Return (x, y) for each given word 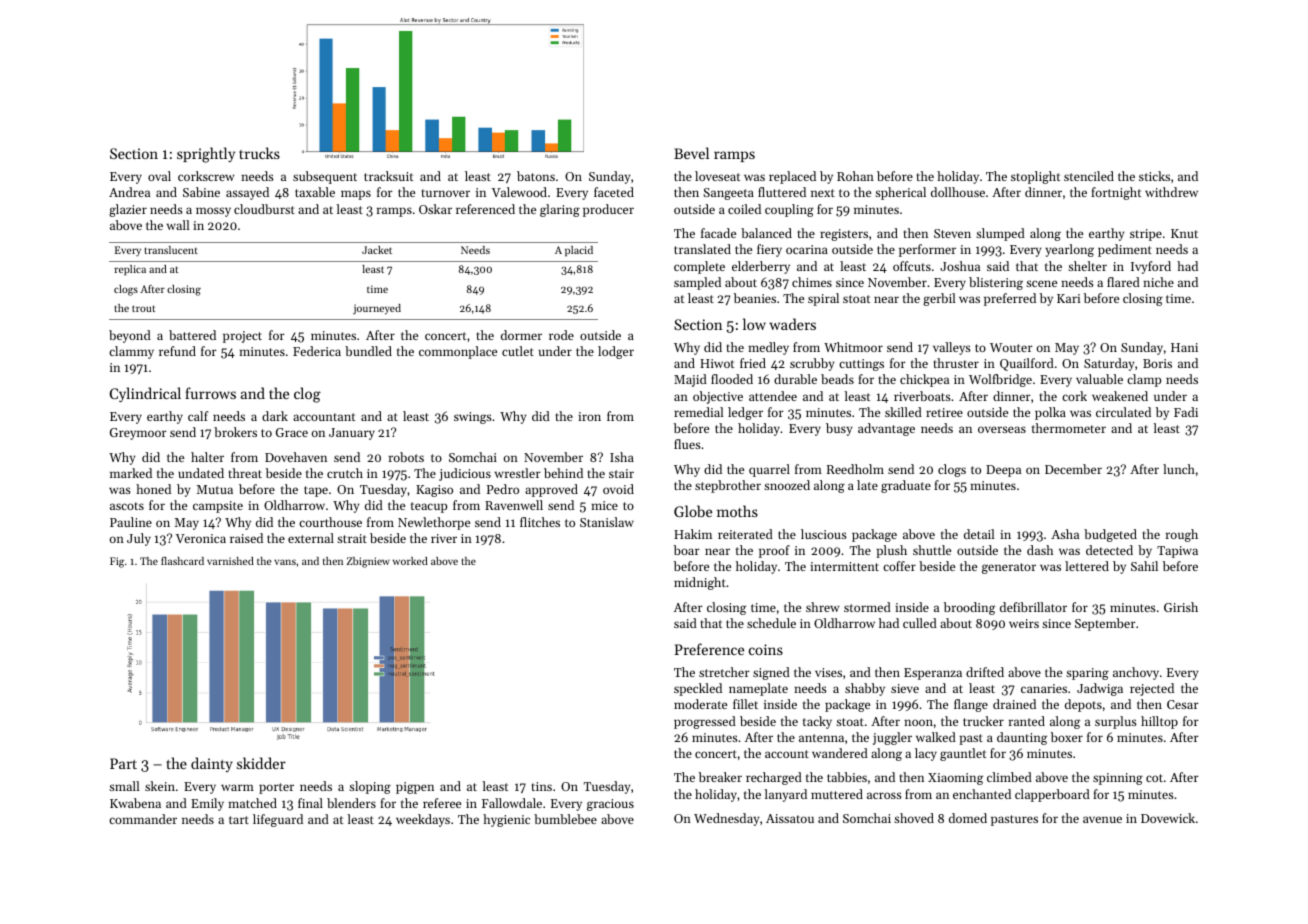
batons (536, 176)
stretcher (724, 672)
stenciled (1089, 176)
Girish (1181, 607)
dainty (212, 764)
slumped (1000, 234)
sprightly (206, 155)
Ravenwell (514, 505)
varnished (230, 561)
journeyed (377, 309)
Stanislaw (607, 522)
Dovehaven (296, 457)
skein (160, 786)
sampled (697, 283)
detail (979, 534)
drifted (985, 672)
